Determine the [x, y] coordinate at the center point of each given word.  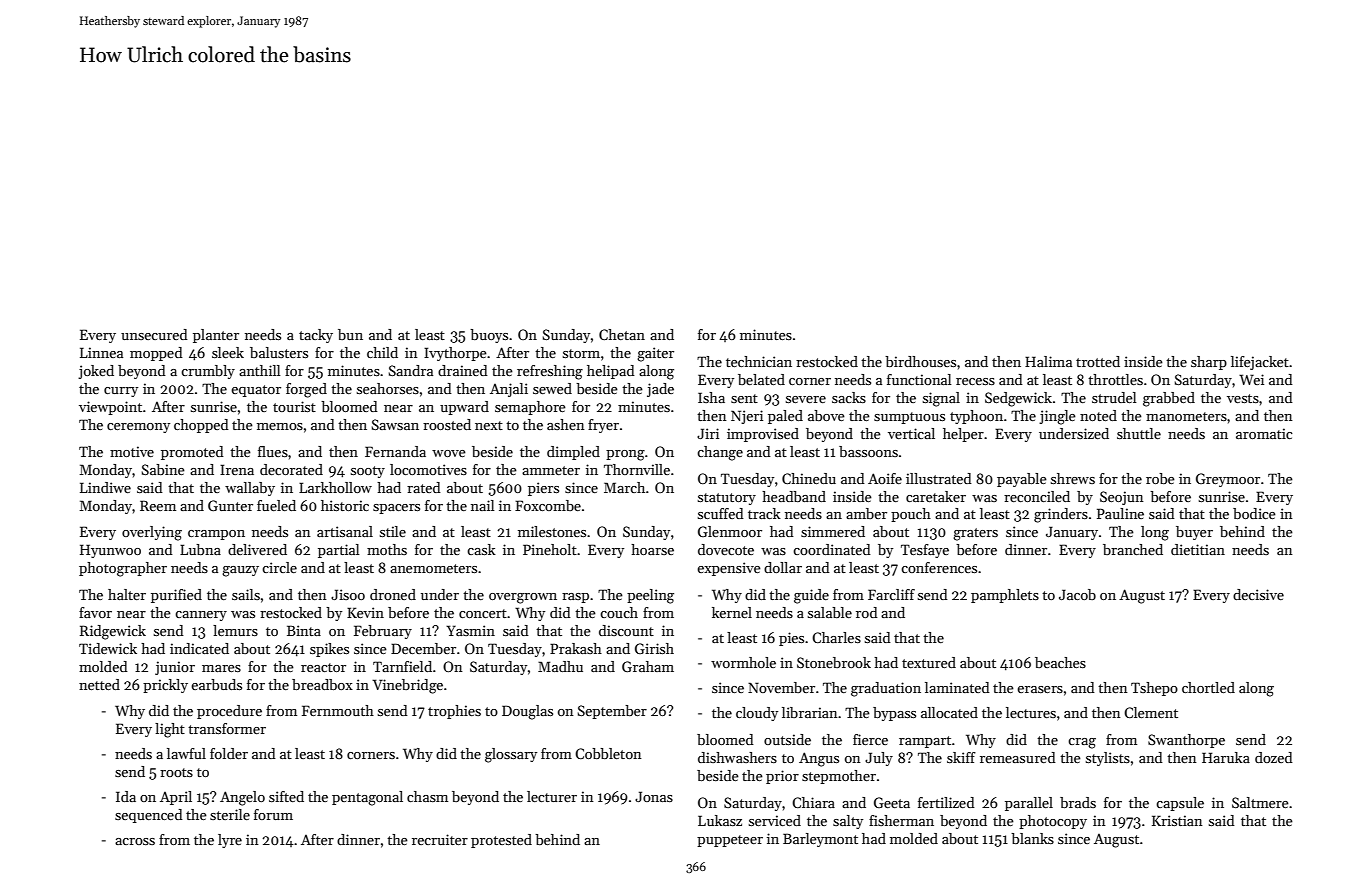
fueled [276, 505]
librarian [810, 712]
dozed [1274, 757]
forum [273, 814]
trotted [1098, 361]
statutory [727, 499]
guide [811, 596]
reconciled [1037, 496]
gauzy [240, 571]
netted [99, 684]
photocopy [1053, 822]
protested [501, 841]
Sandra [411, 370]
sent [744, 398]
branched [1133, 549]
